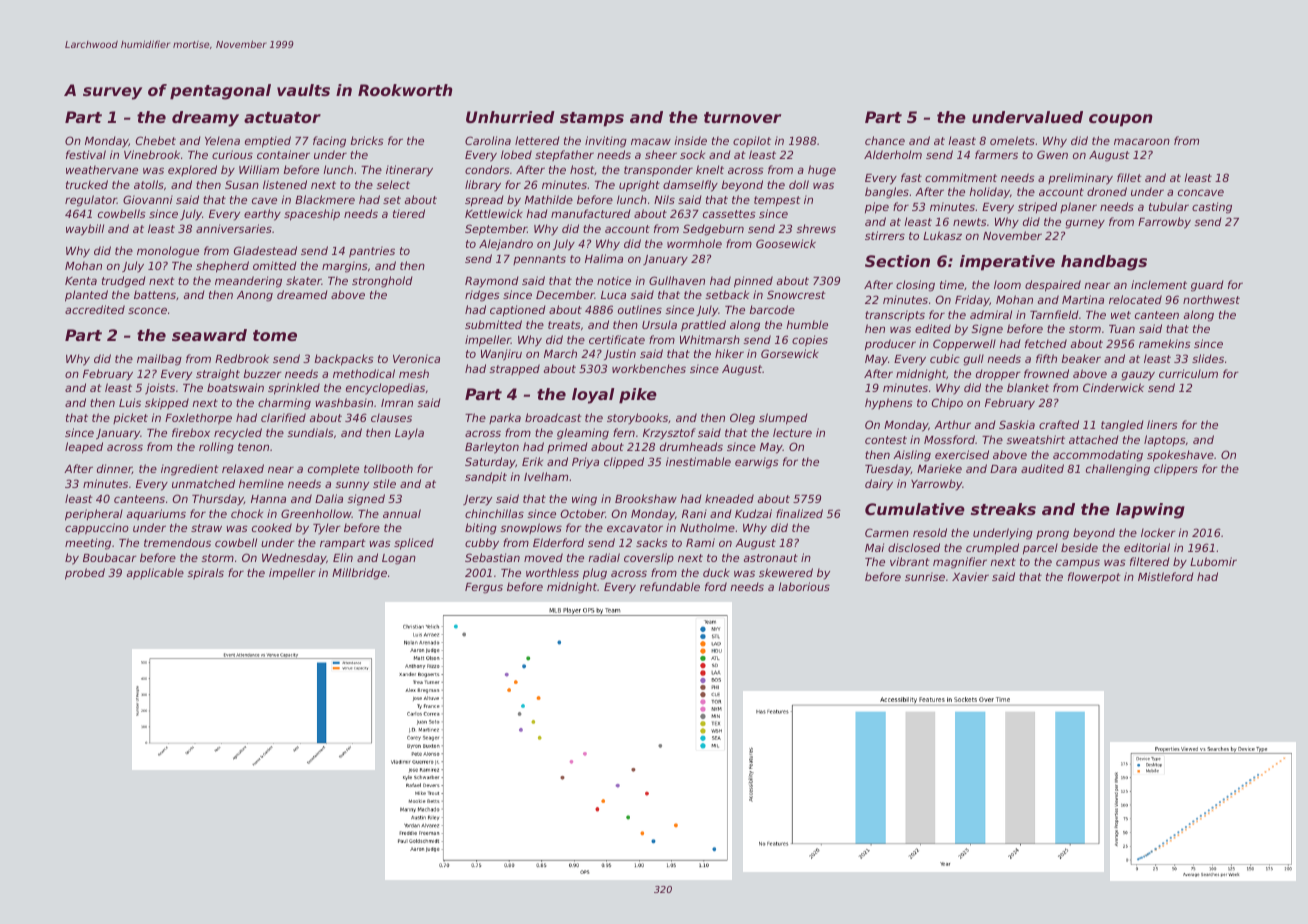  What do you see at coordinates (1129, 177) in the page?
I see `fillet` at bounding box center [1129, 177].
